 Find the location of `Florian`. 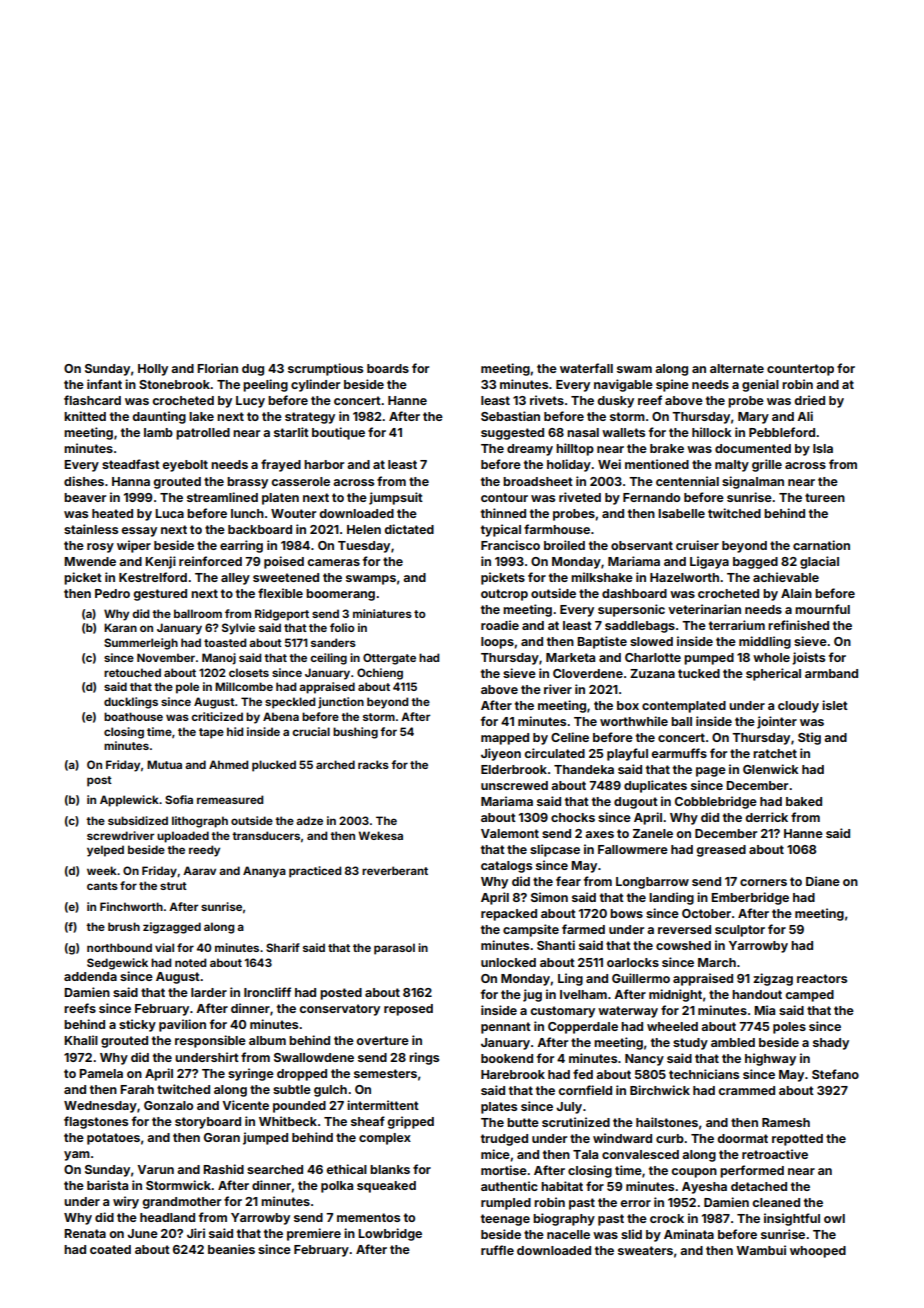

Florian is located at coordinates (217, 368).
